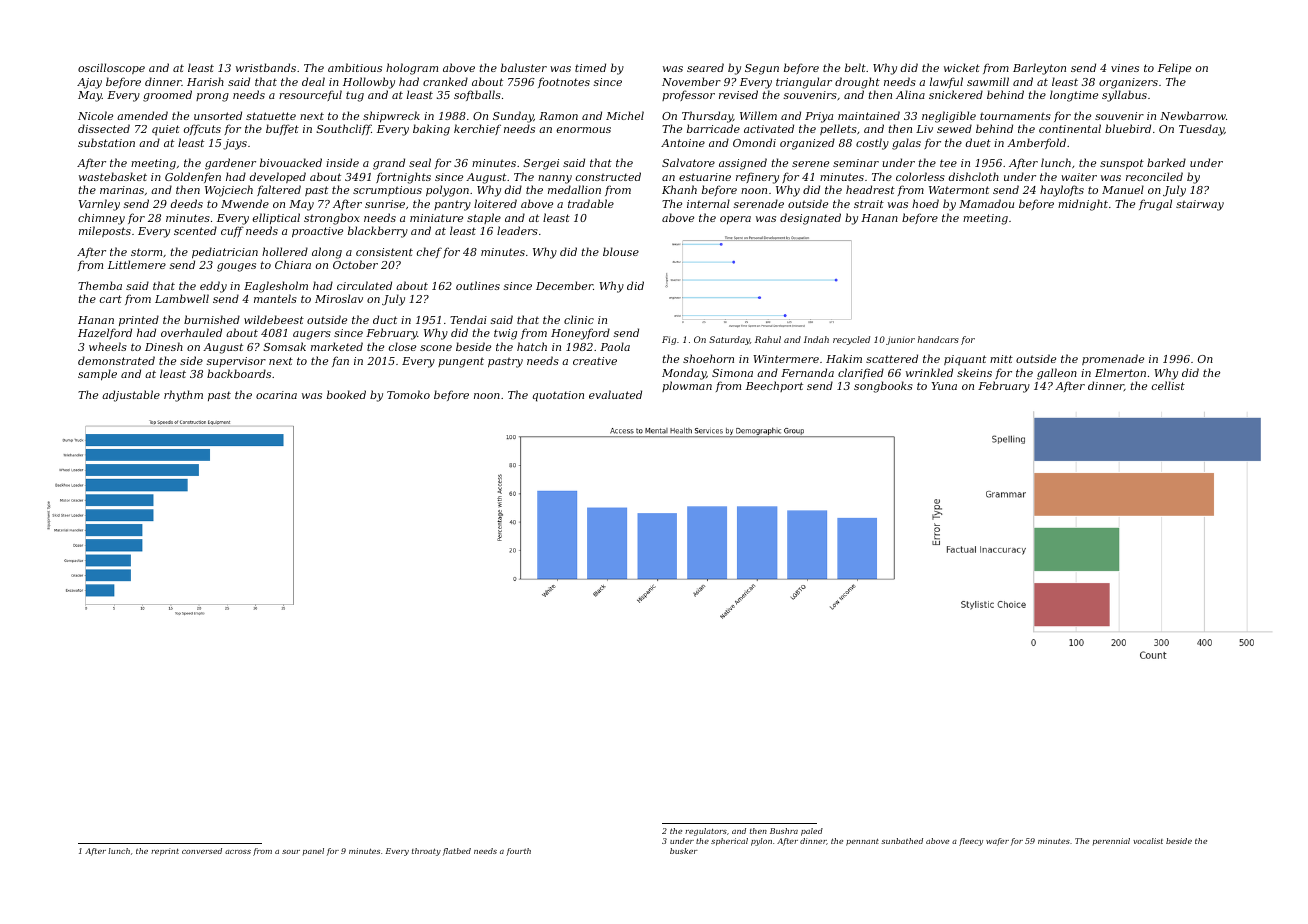 This image has height=924, width=1308. Describe the element at coordinates (687, 386) in the image. I see `plowman` at that location.
